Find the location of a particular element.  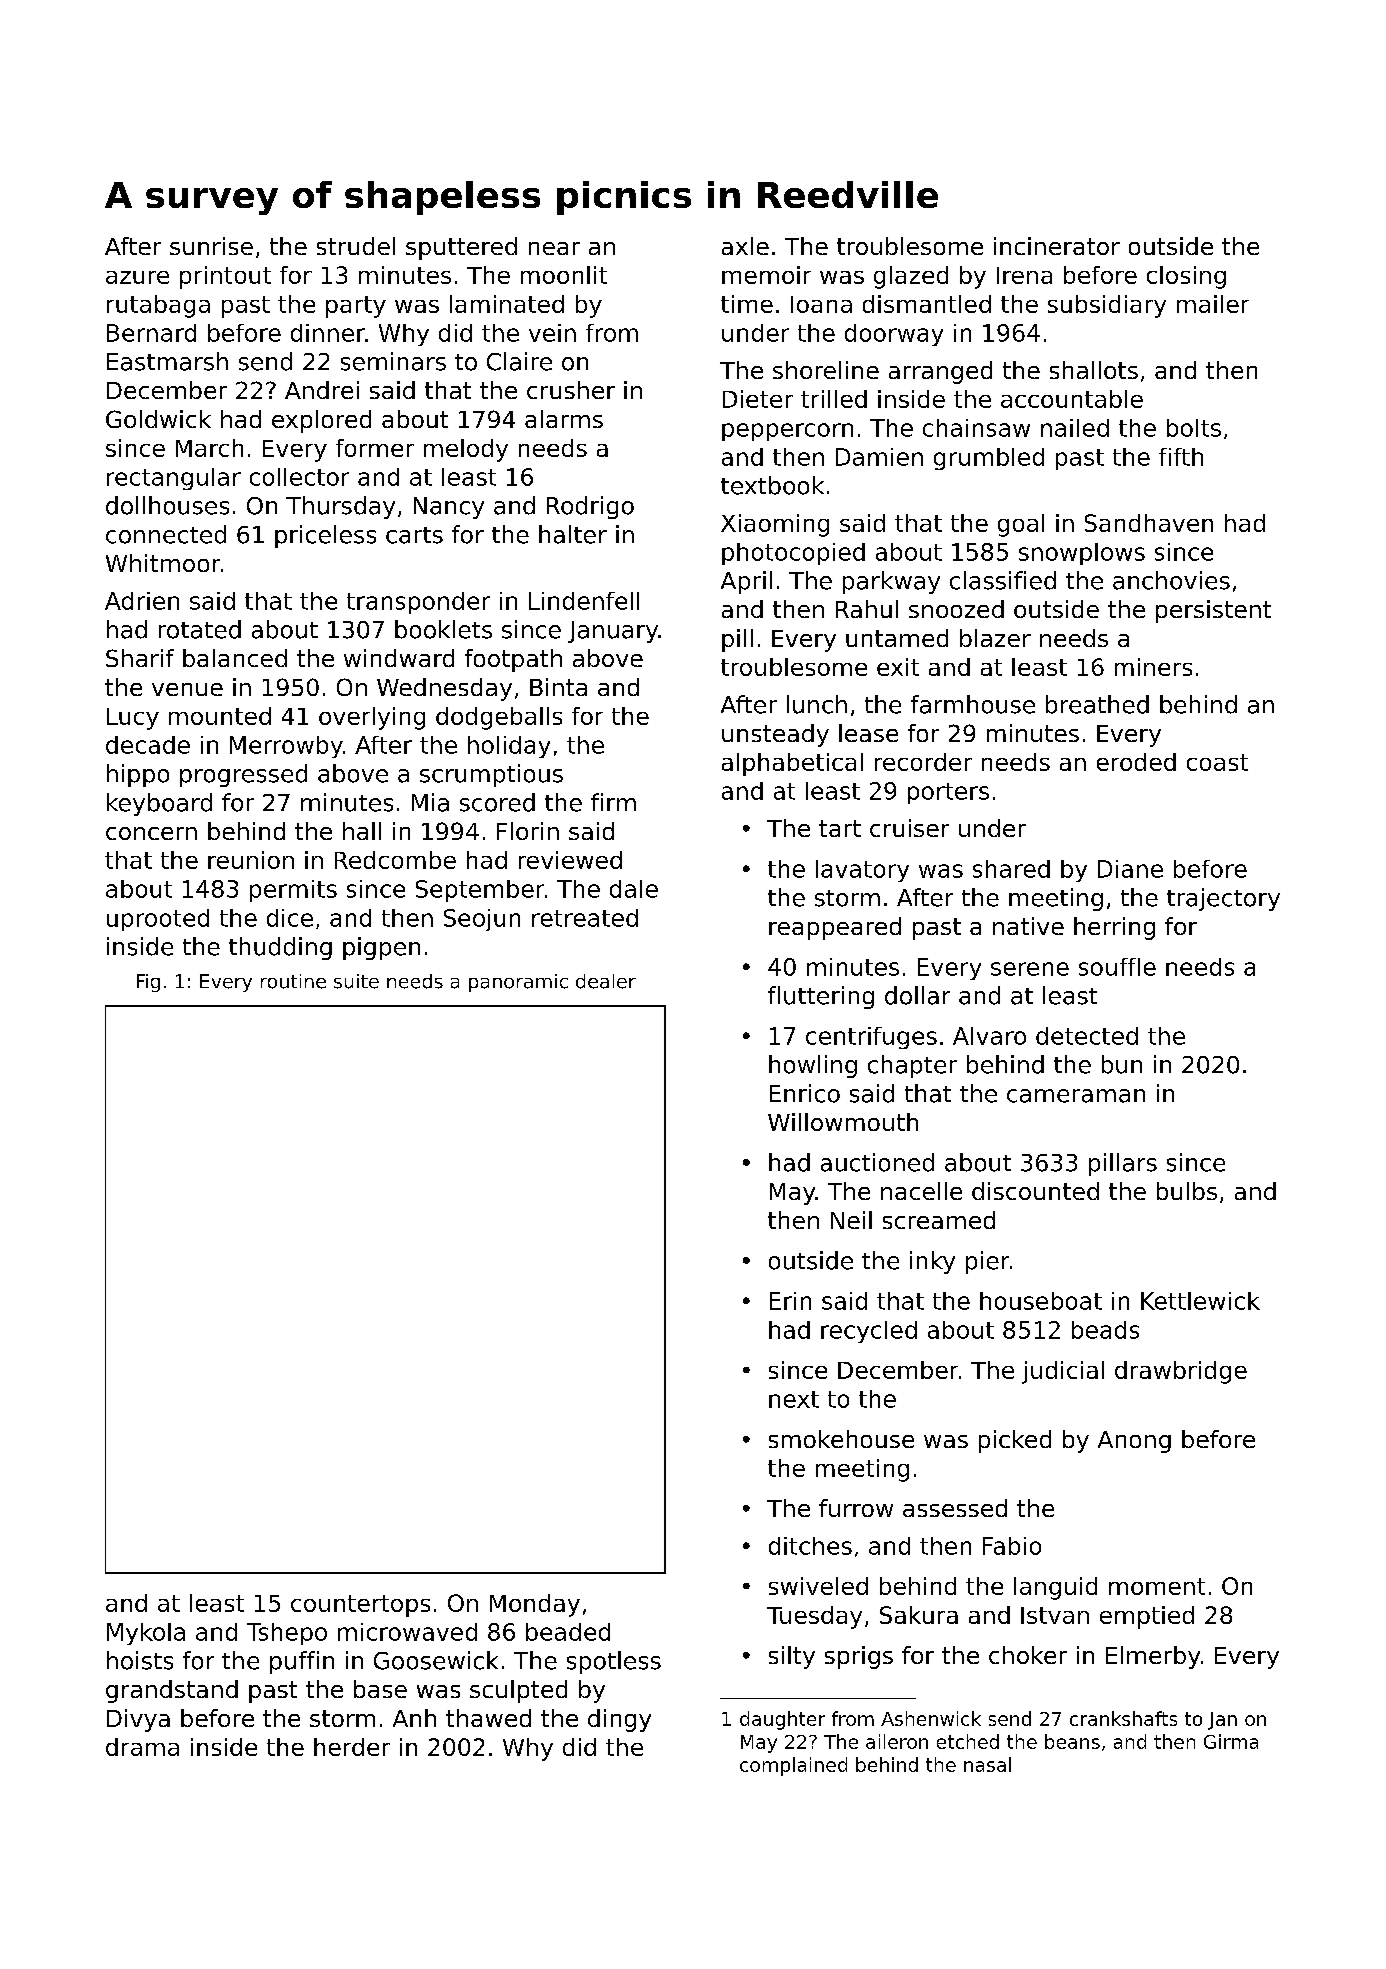

incinerator is located at coordinates (1057, 246).
